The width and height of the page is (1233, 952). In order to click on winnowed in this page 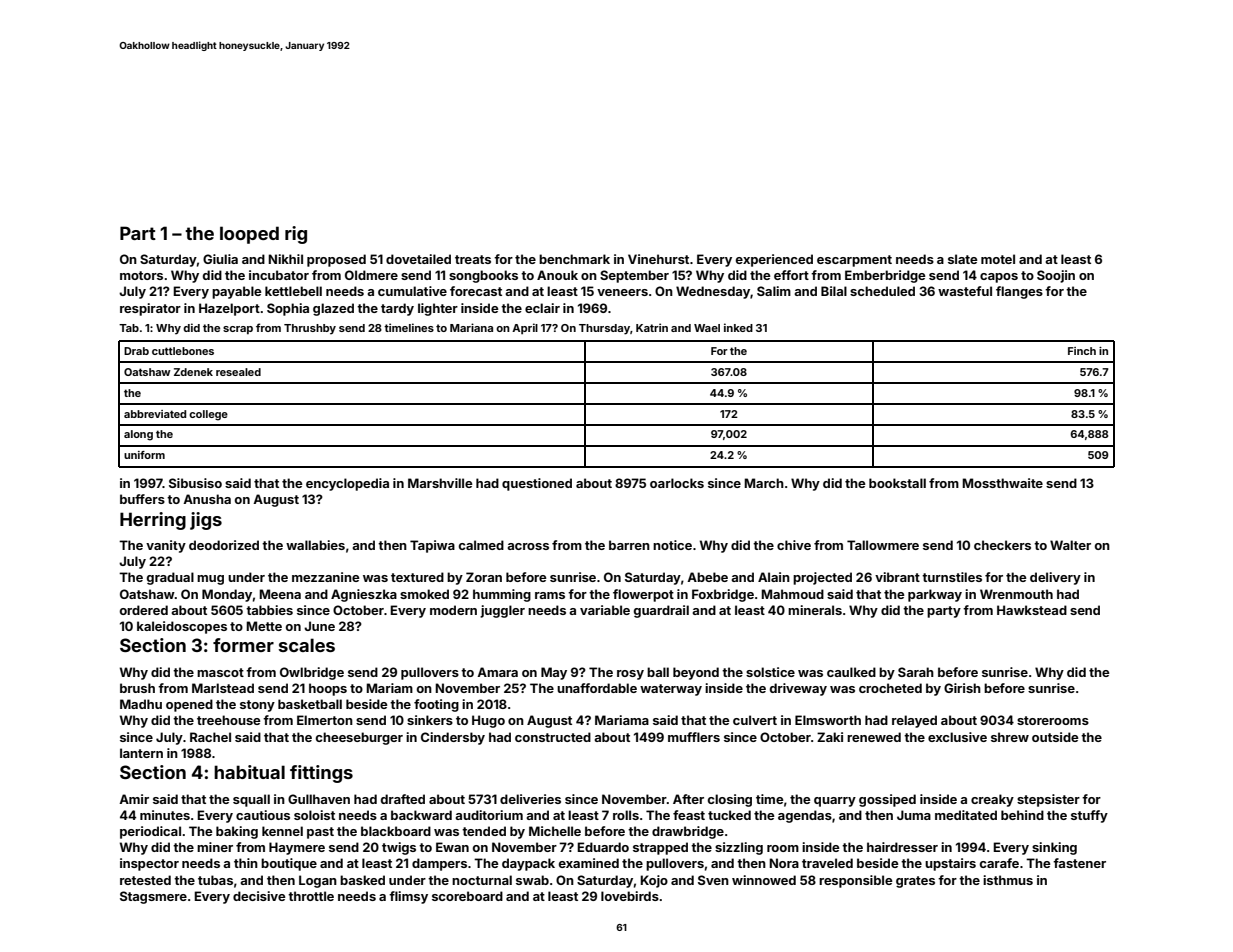, I will do `click(764, 880)`.
